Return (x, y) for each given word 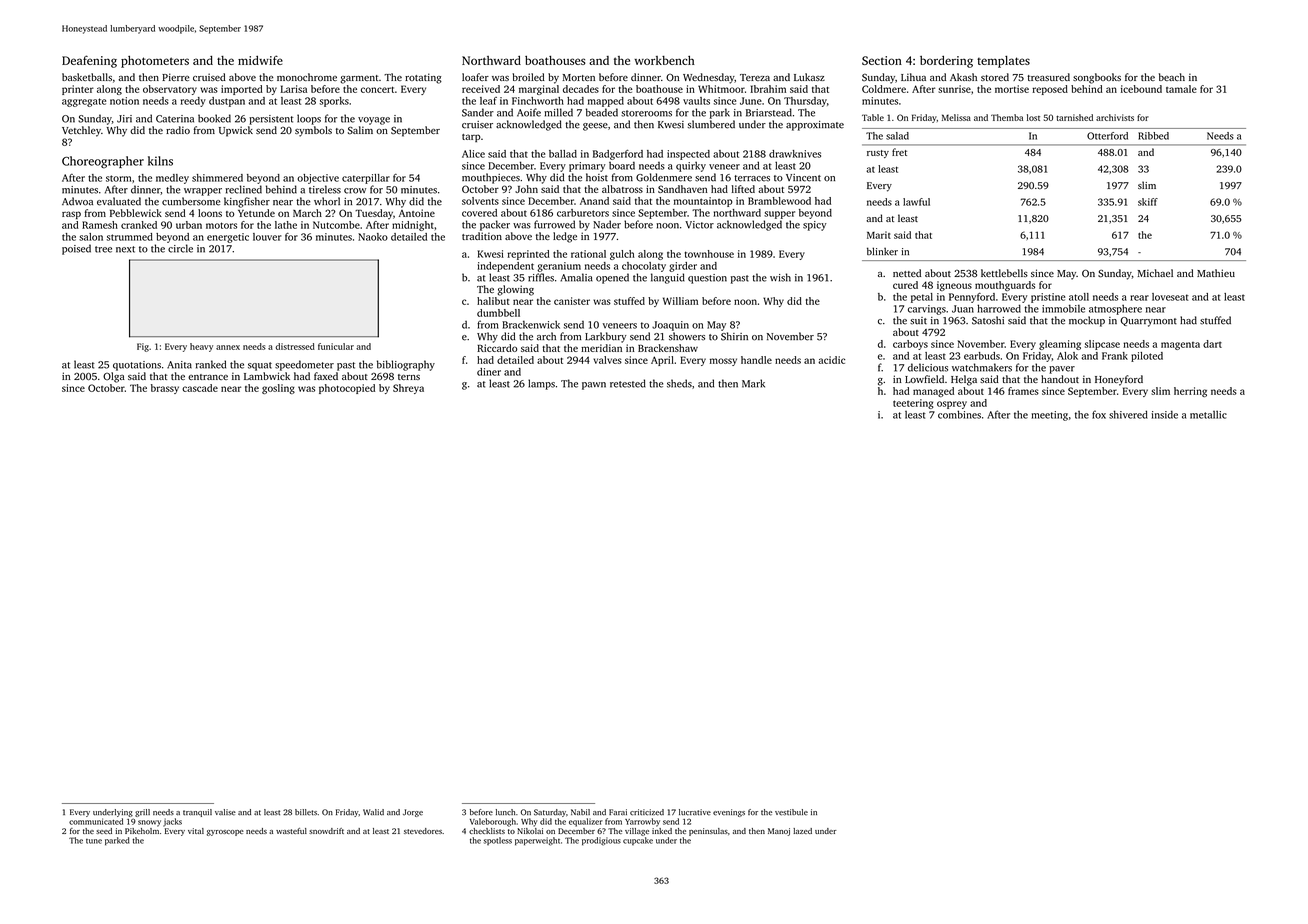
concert (377, 89)
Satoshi (988, 320)
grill (142, 813)
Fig (143, 347)
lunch (505, 812)
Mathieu (1216, 273)
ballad (563, 154)
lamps (541, 384)
